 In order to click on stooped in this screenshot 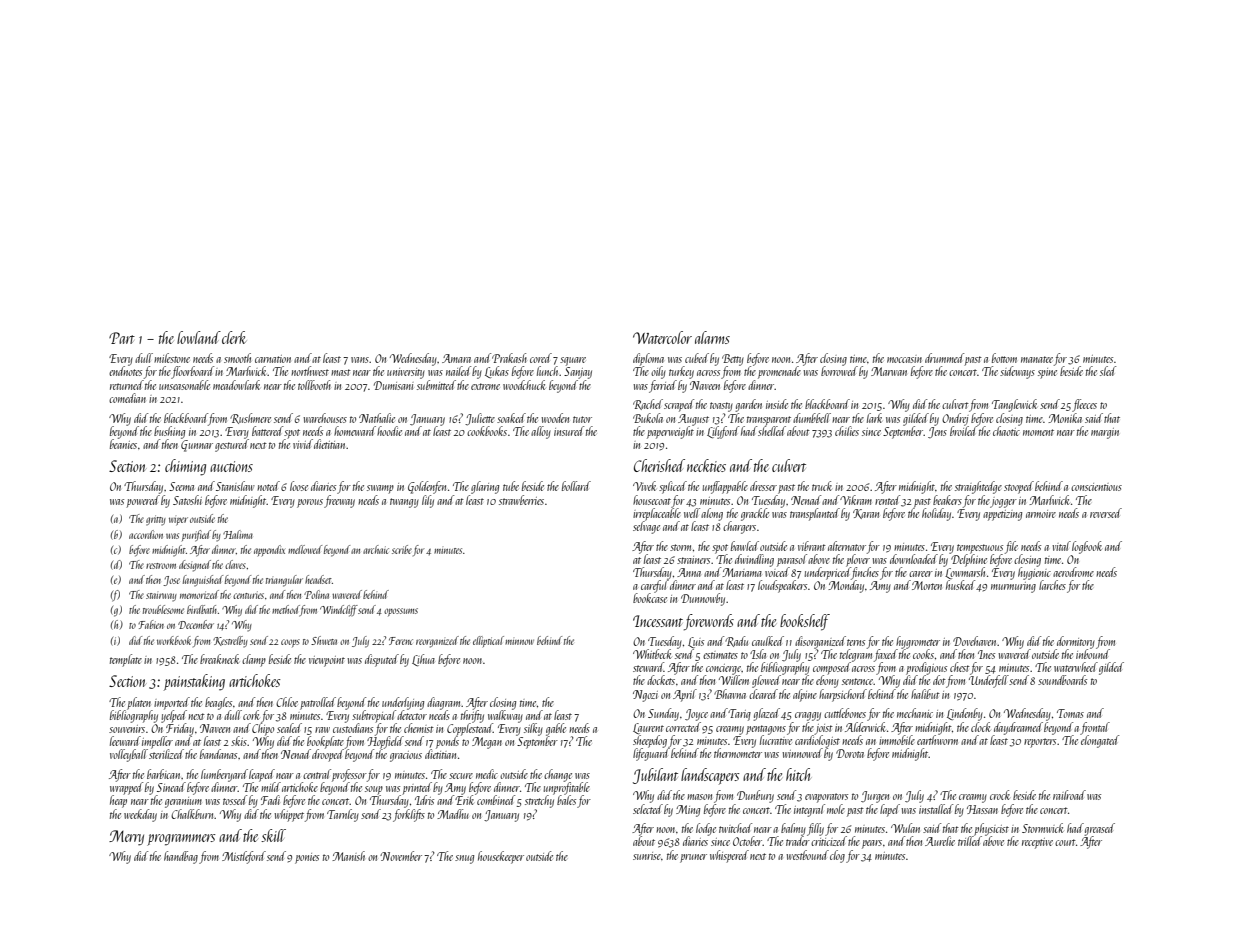, I will do `click(1019, 487)`.
